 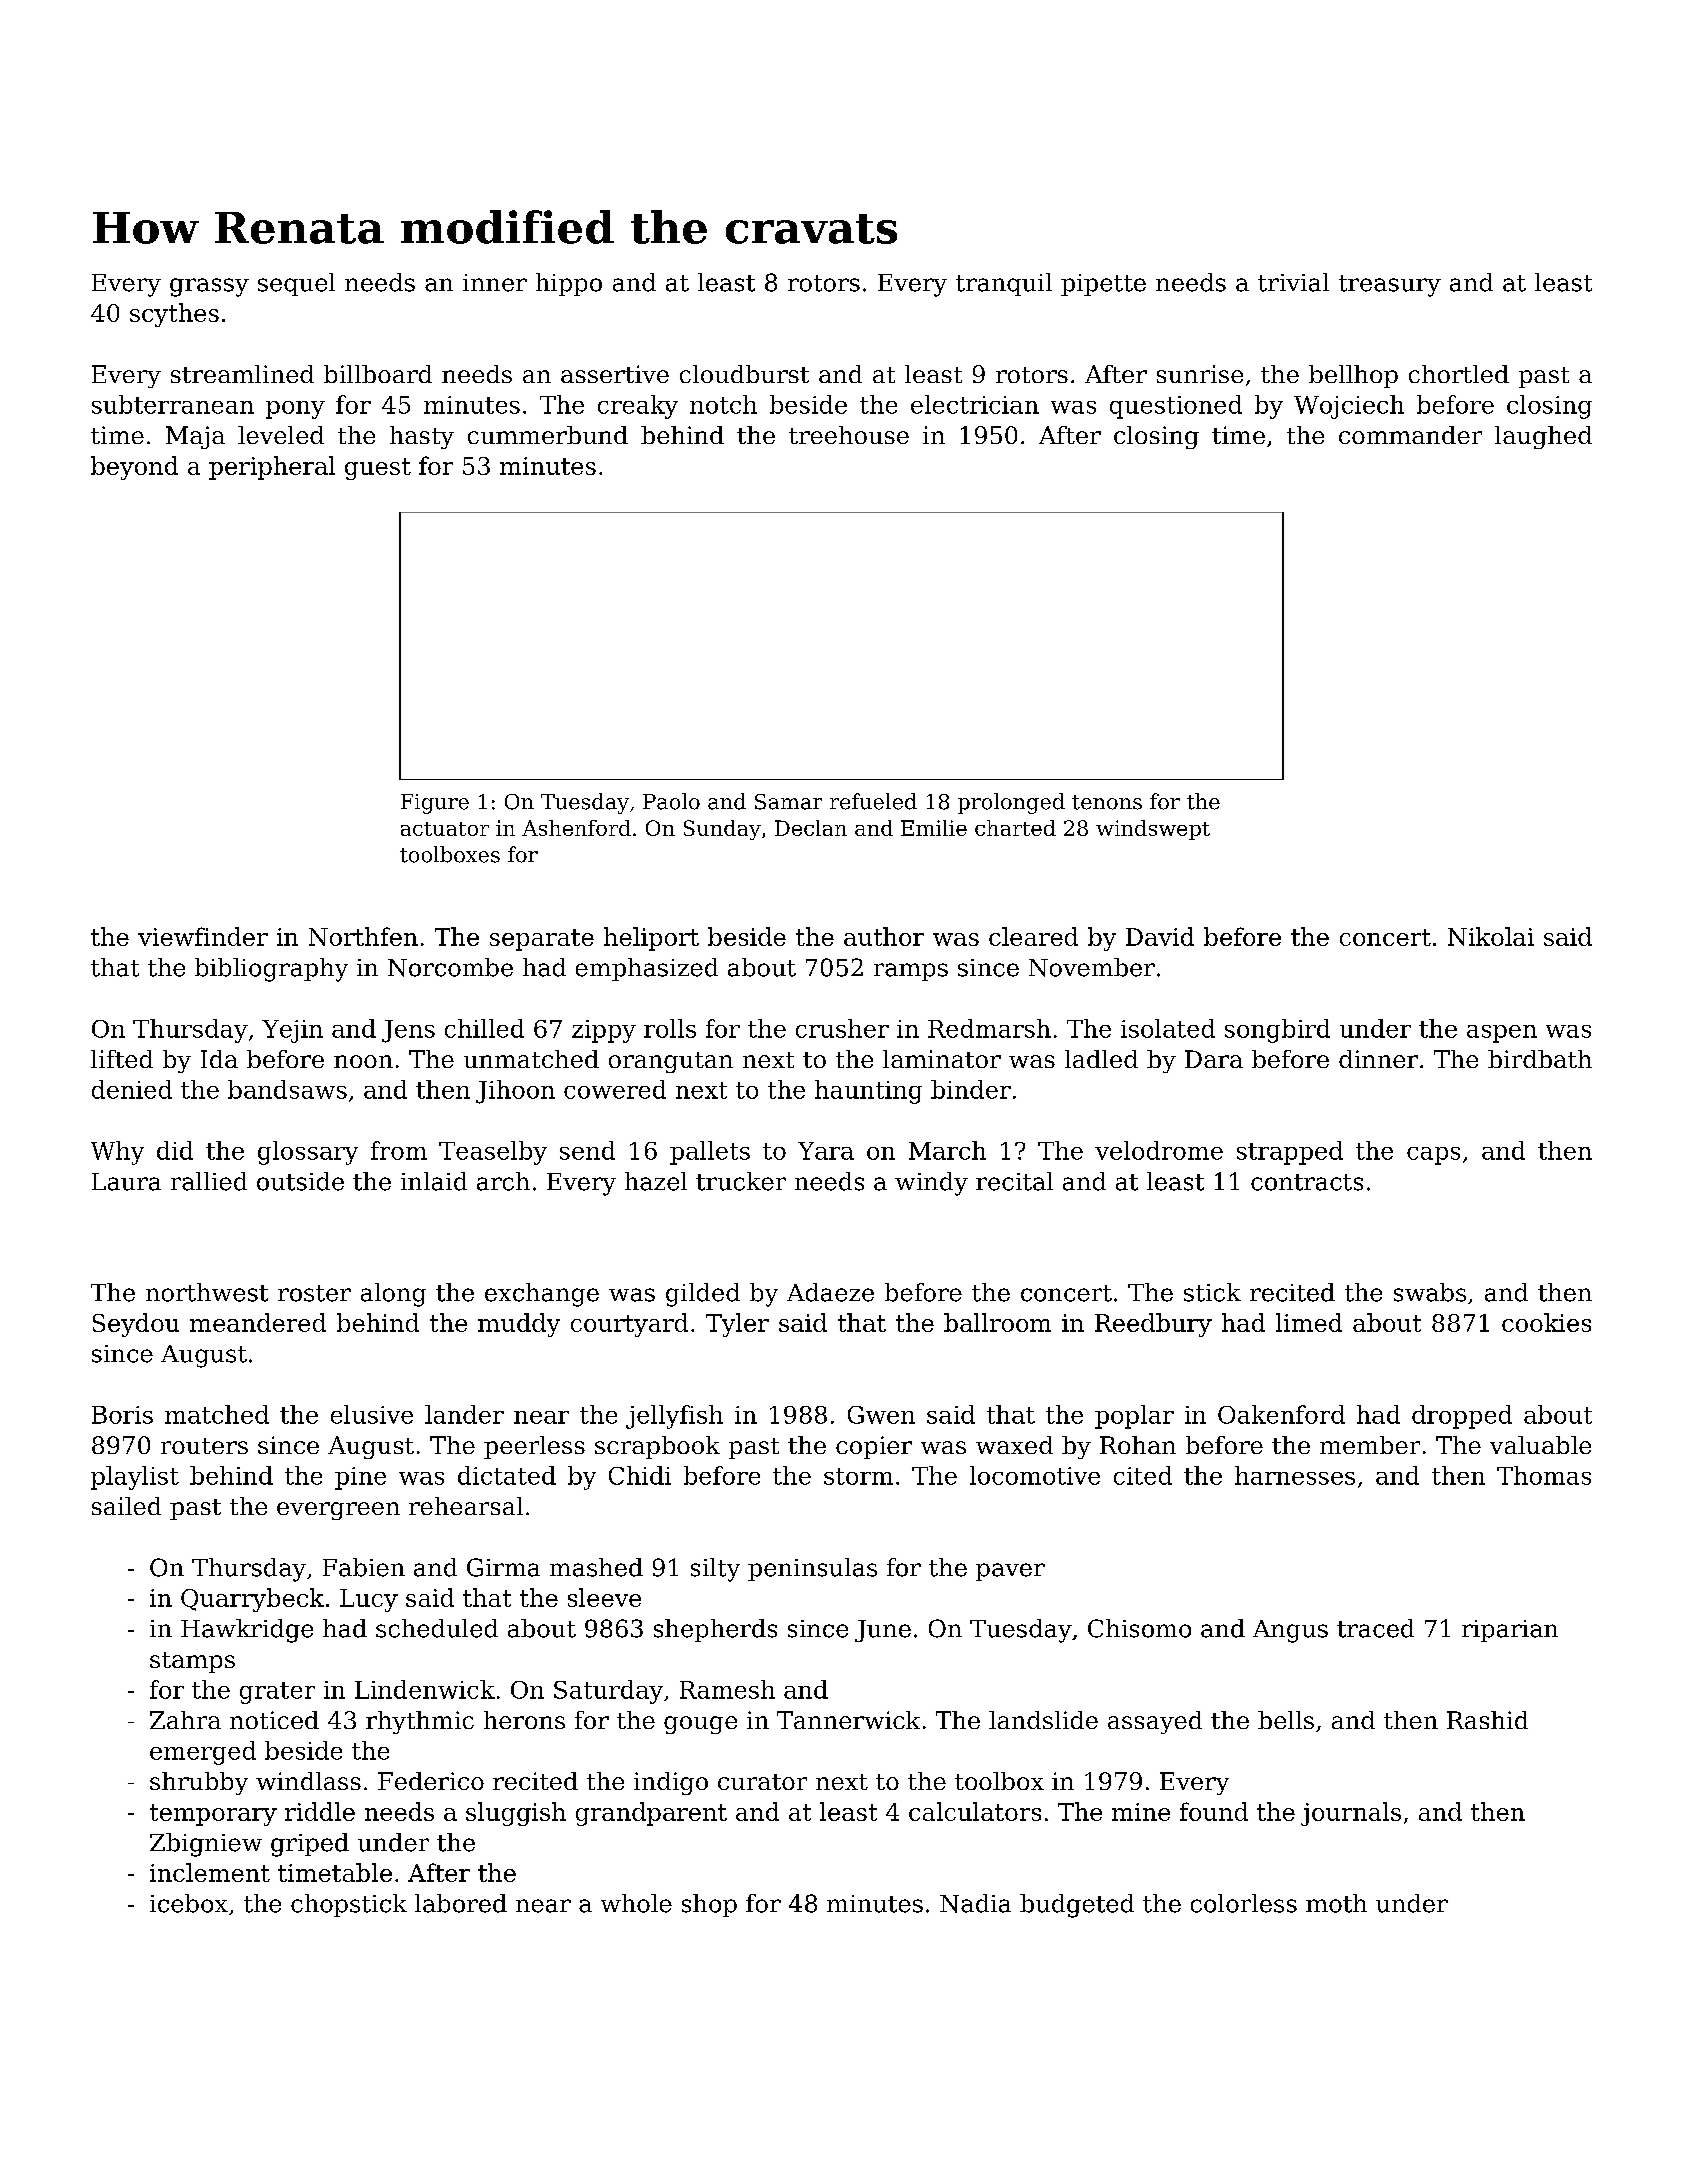 I want to click on pine, so click(x=360, y=1478).
